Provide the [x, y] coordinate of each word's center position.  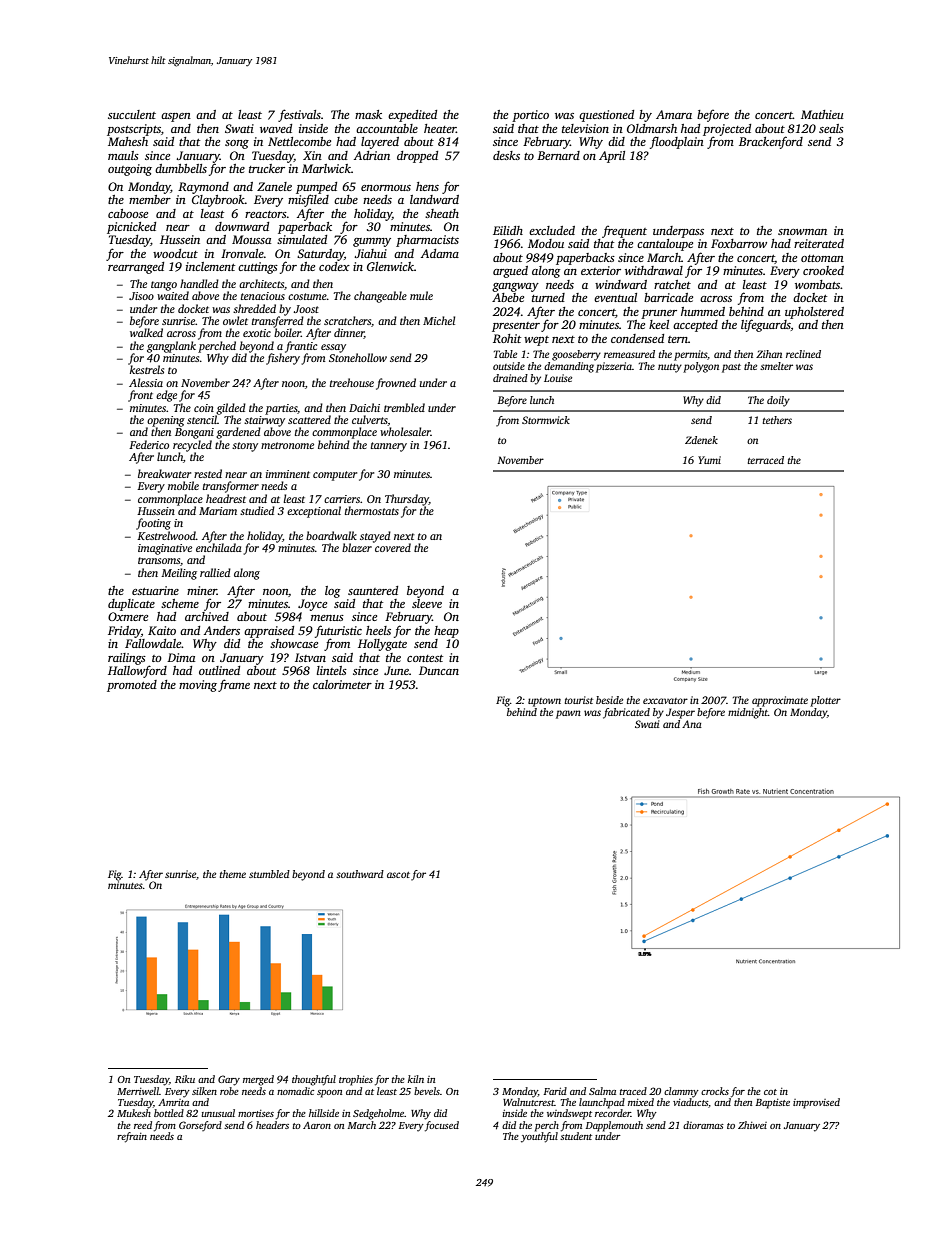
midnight [748, 713]
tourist [579, 700]
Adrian [372, 155]
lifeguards [766, 325]
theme [233, 874]
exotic [257, 333]
